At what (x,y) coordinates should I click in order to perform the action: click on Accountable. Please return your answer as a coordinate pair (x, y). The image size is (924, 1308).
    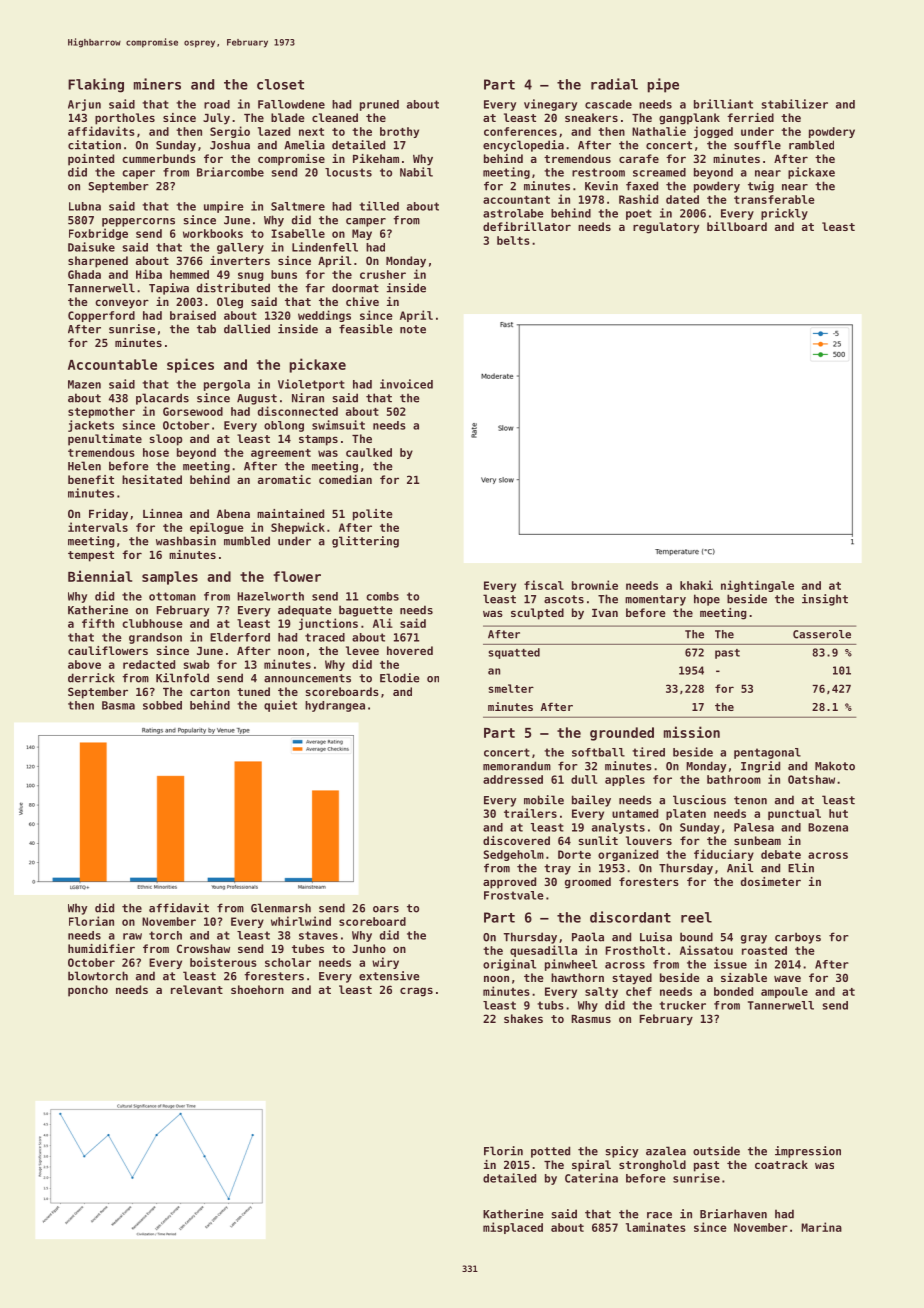
    Looking at the image, I should click on (112, 364).
